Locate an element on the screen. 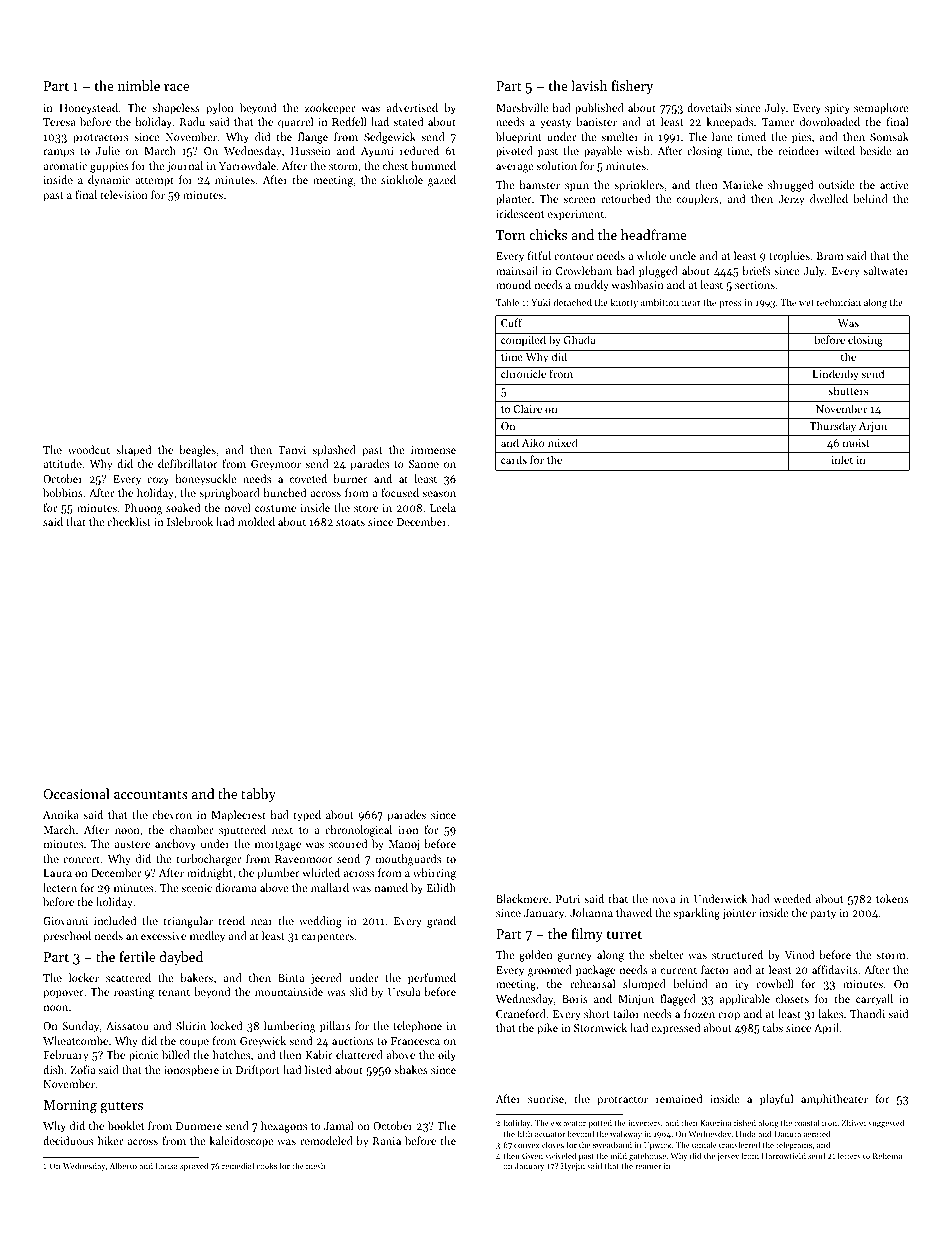 This screenshot has width=952, height=1233. Manoj is located at coordinates (404, 845).
